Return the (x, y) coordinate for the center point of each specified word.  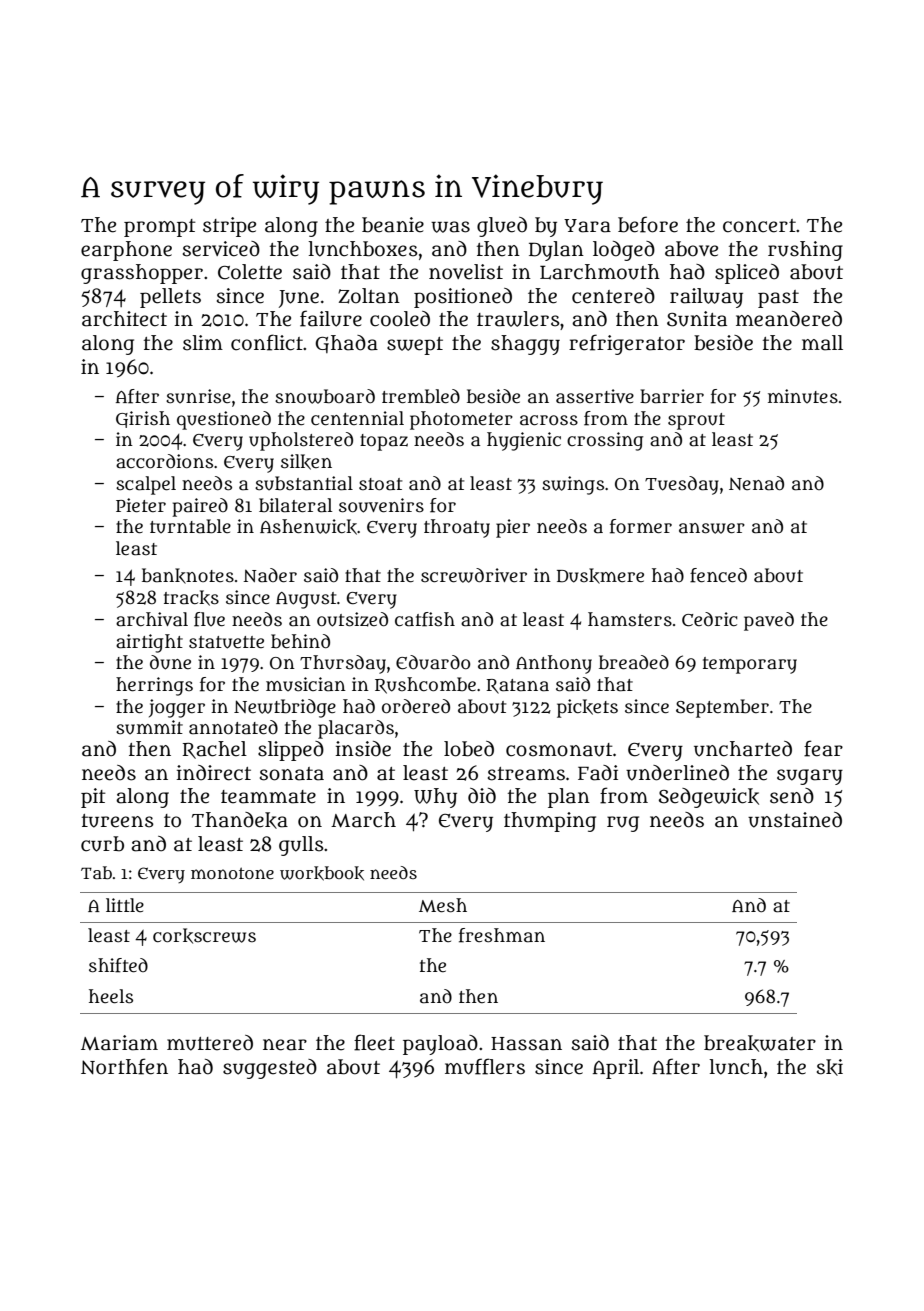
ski (830, 1067)
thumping (550, 822)
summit (149, 727)
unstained (795, 820)
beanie (393, 225)
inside (363, 749)
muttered (210, 1043)
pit (93, 798)
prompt (160, 228)
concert (759, 226)
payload (440, 1045)
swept (415, 346)
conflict (267, 342)
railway (706, 298)
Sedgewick (709, 798)
